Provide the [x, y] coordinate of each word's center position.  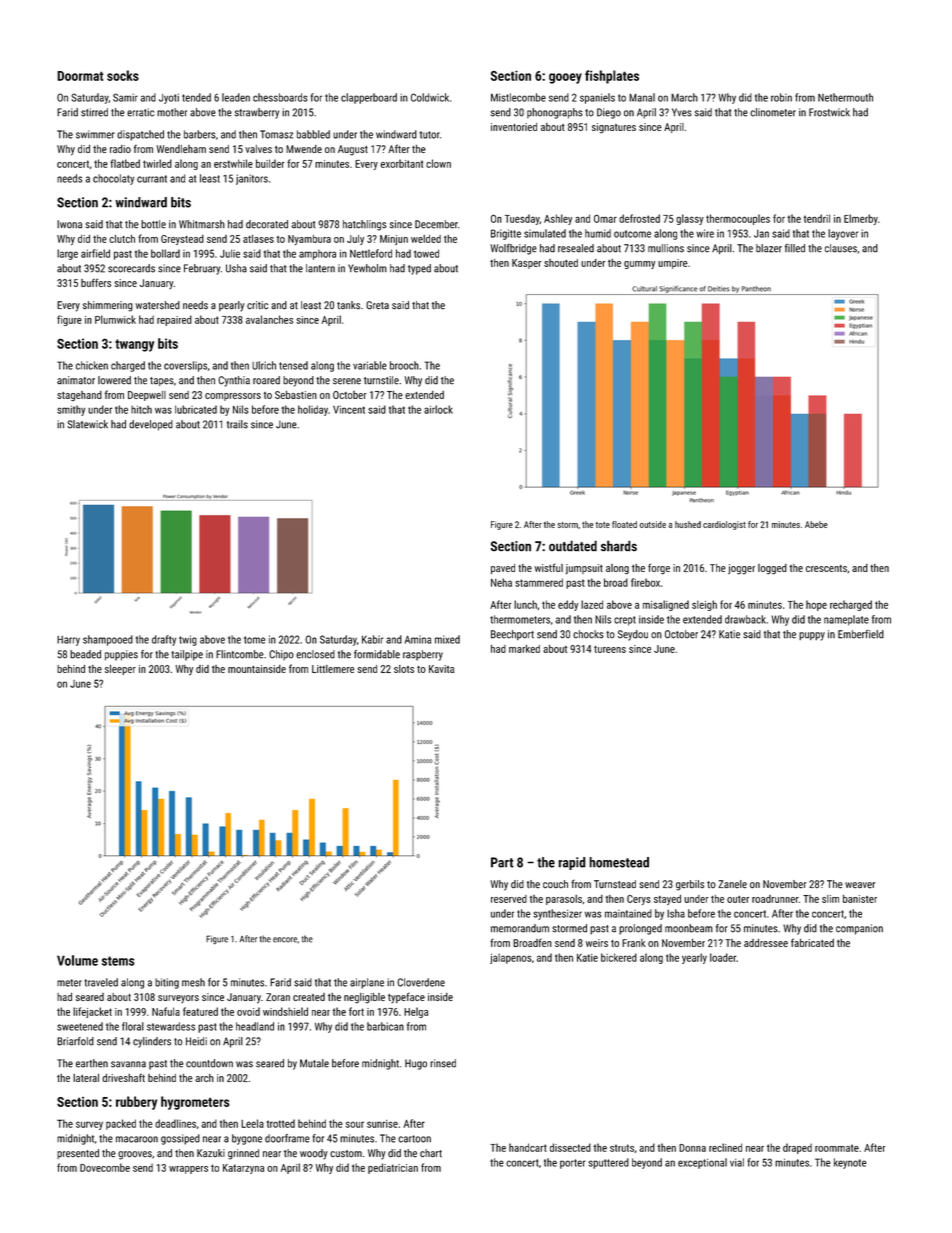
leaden [236, 97]
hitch [141, 409]
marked [524, 649]
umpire [673, 264]
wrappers [188, 1170]
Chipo [281, 655]
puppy [812, 636]
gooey [565, 78]
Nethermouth [845, 97]
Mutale [314, 1063]
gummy [639, 265]
